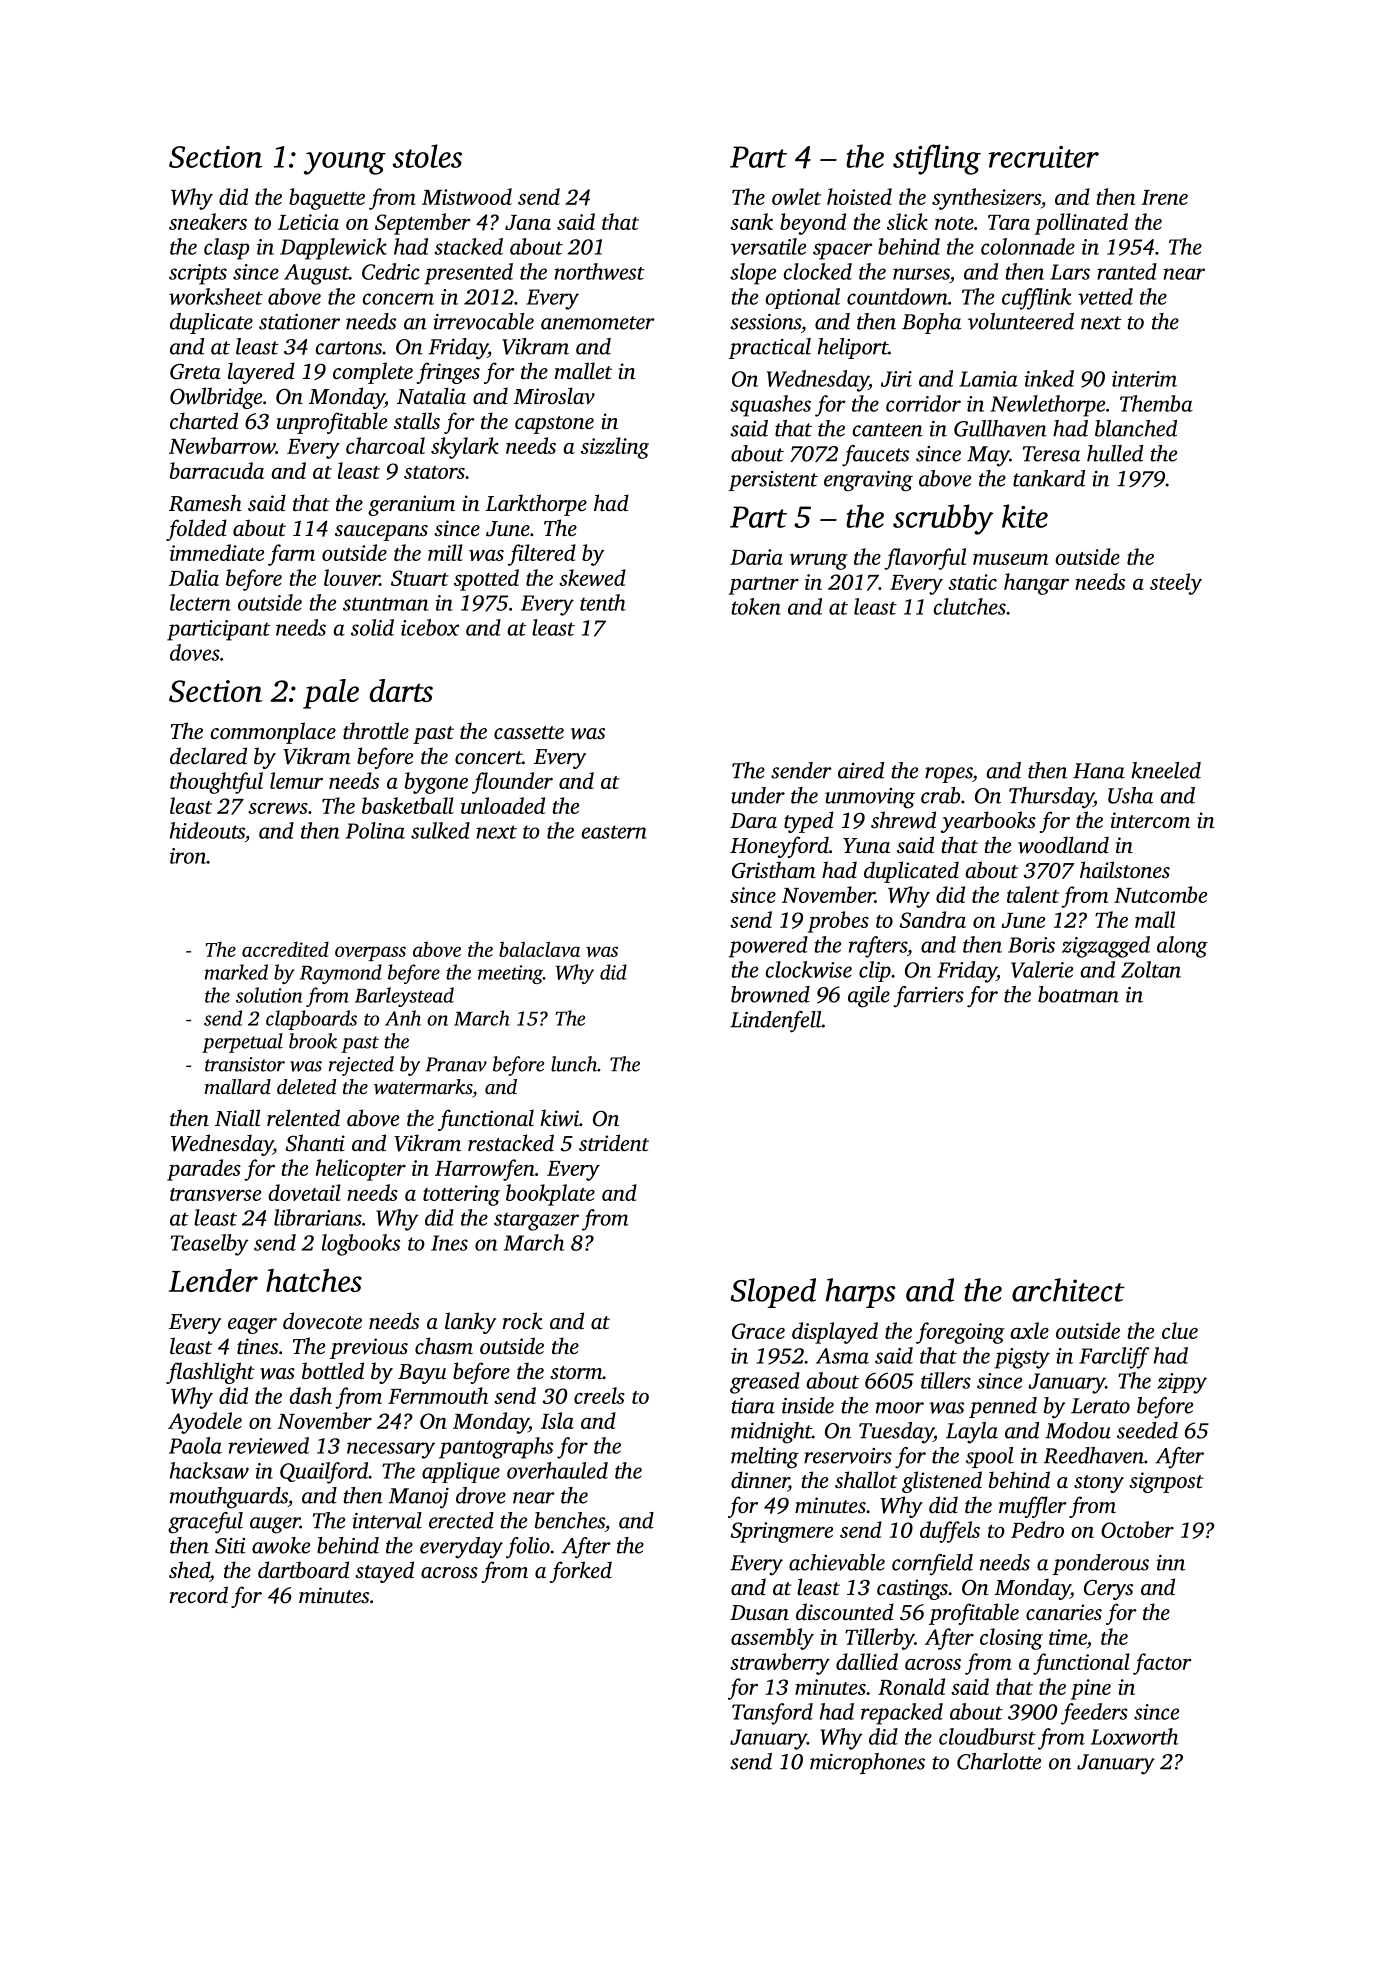 Image resolution: width=1386 pixels, height=1969 pixels. What do you see at coordinates (199, 1594) in the screenshot?
I see `record` at bounding box center [199, 1594].
